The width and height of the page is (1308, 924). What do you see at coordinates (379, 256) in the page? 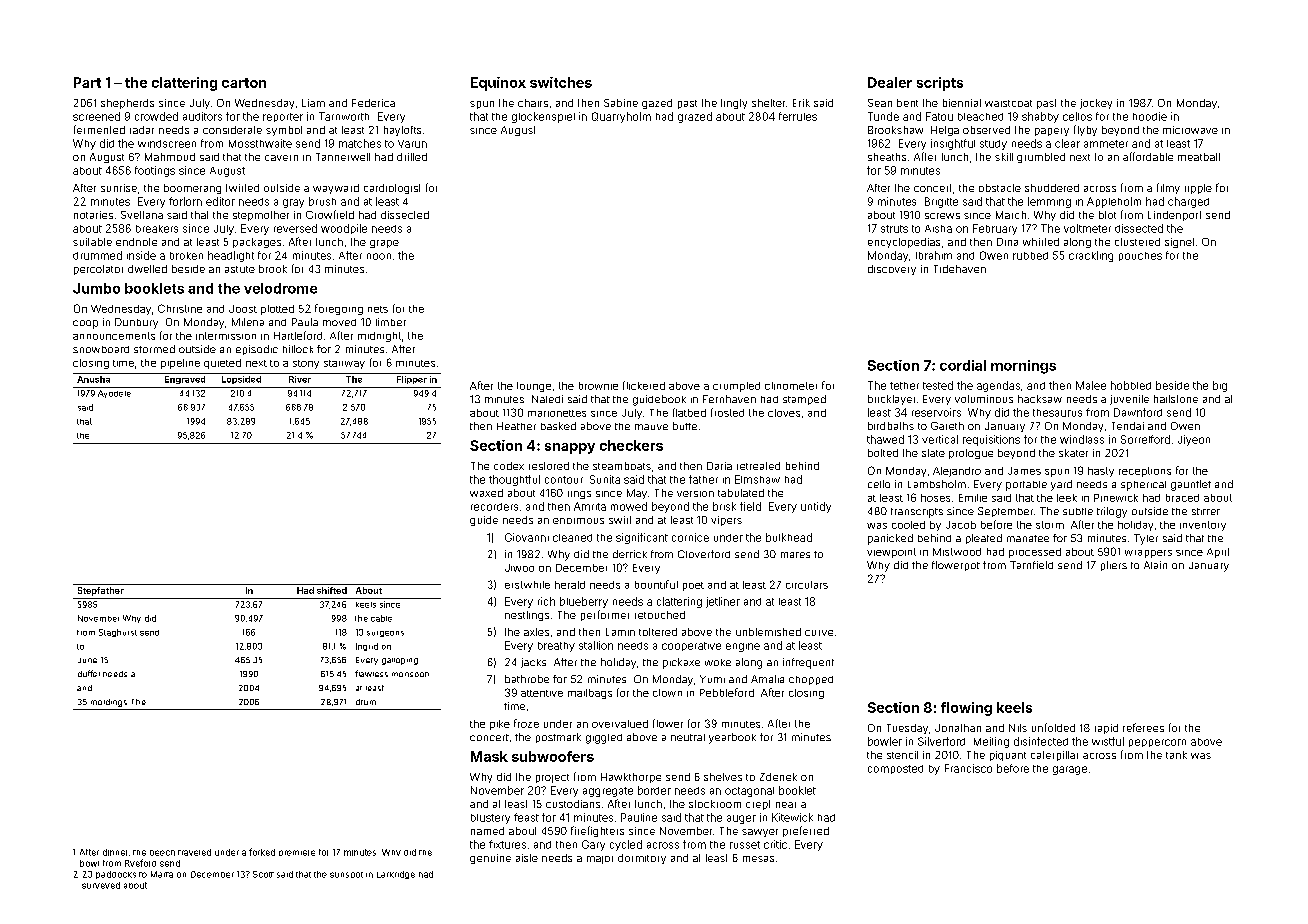
I see `noon` at bounding box center [379, 256].
